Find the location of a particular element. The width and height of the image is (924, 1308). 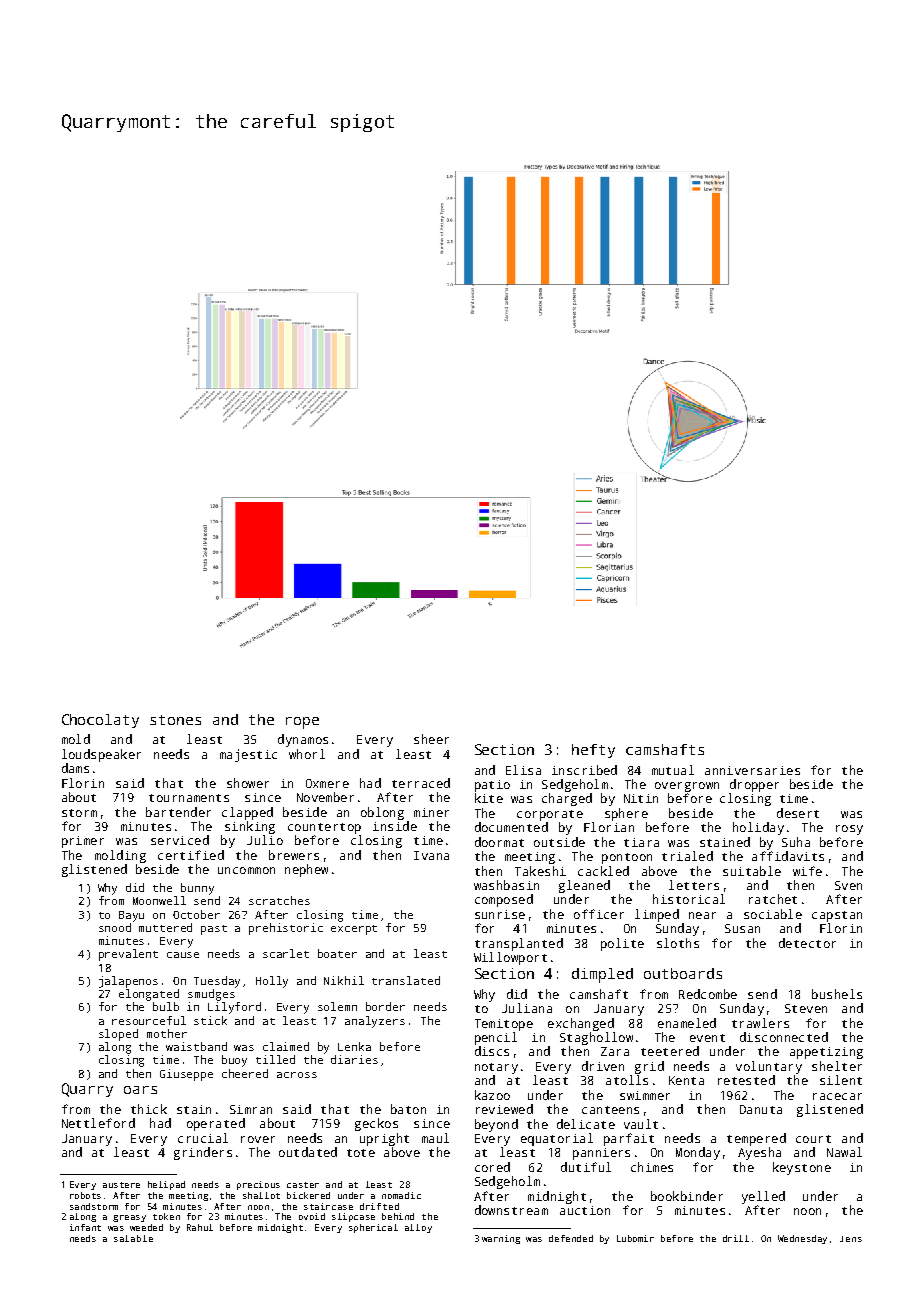

excerpt is located at coordinates (354, 930).
